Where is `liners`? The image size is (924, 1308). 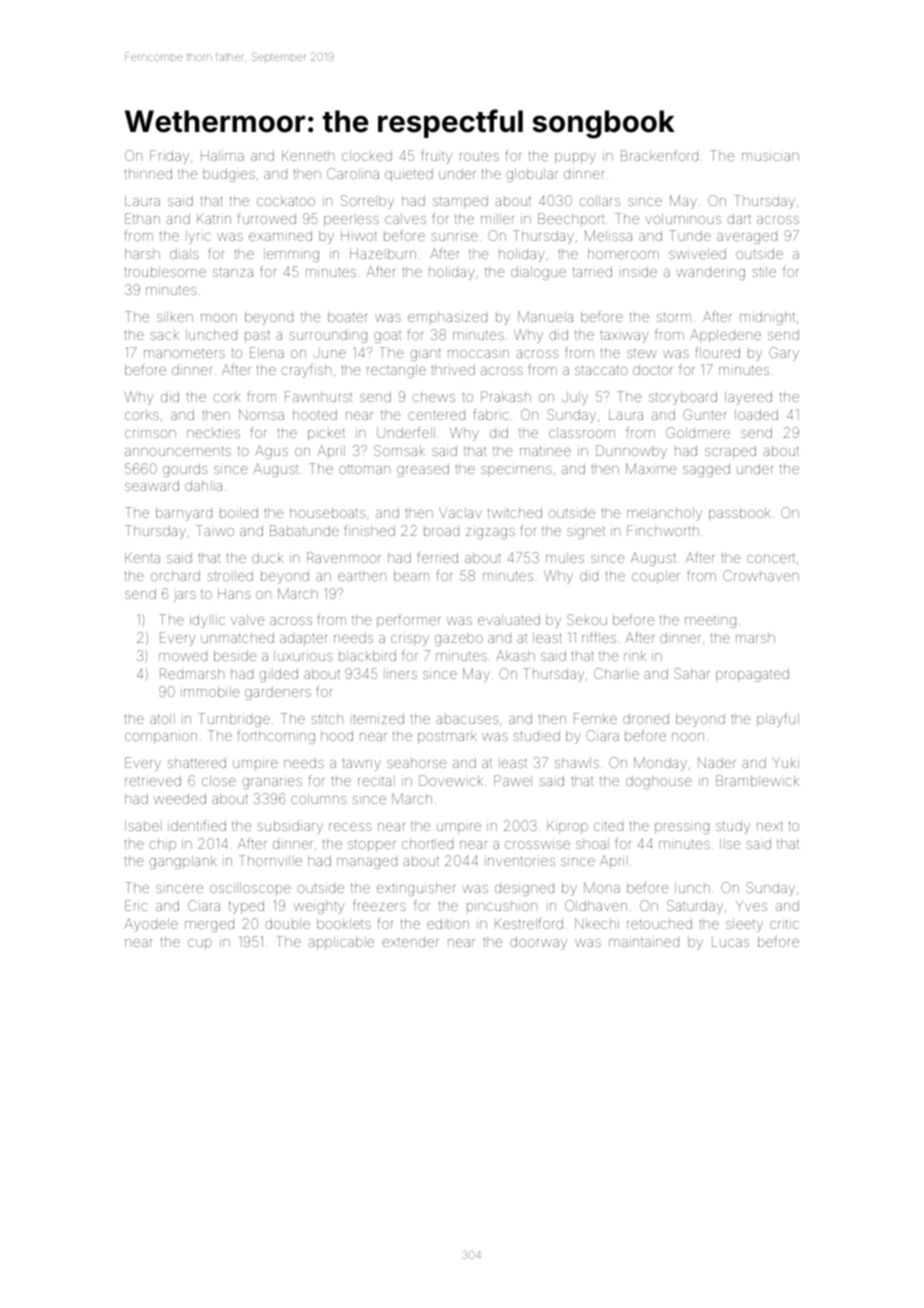
liners is located at coordinates (400, 673).
